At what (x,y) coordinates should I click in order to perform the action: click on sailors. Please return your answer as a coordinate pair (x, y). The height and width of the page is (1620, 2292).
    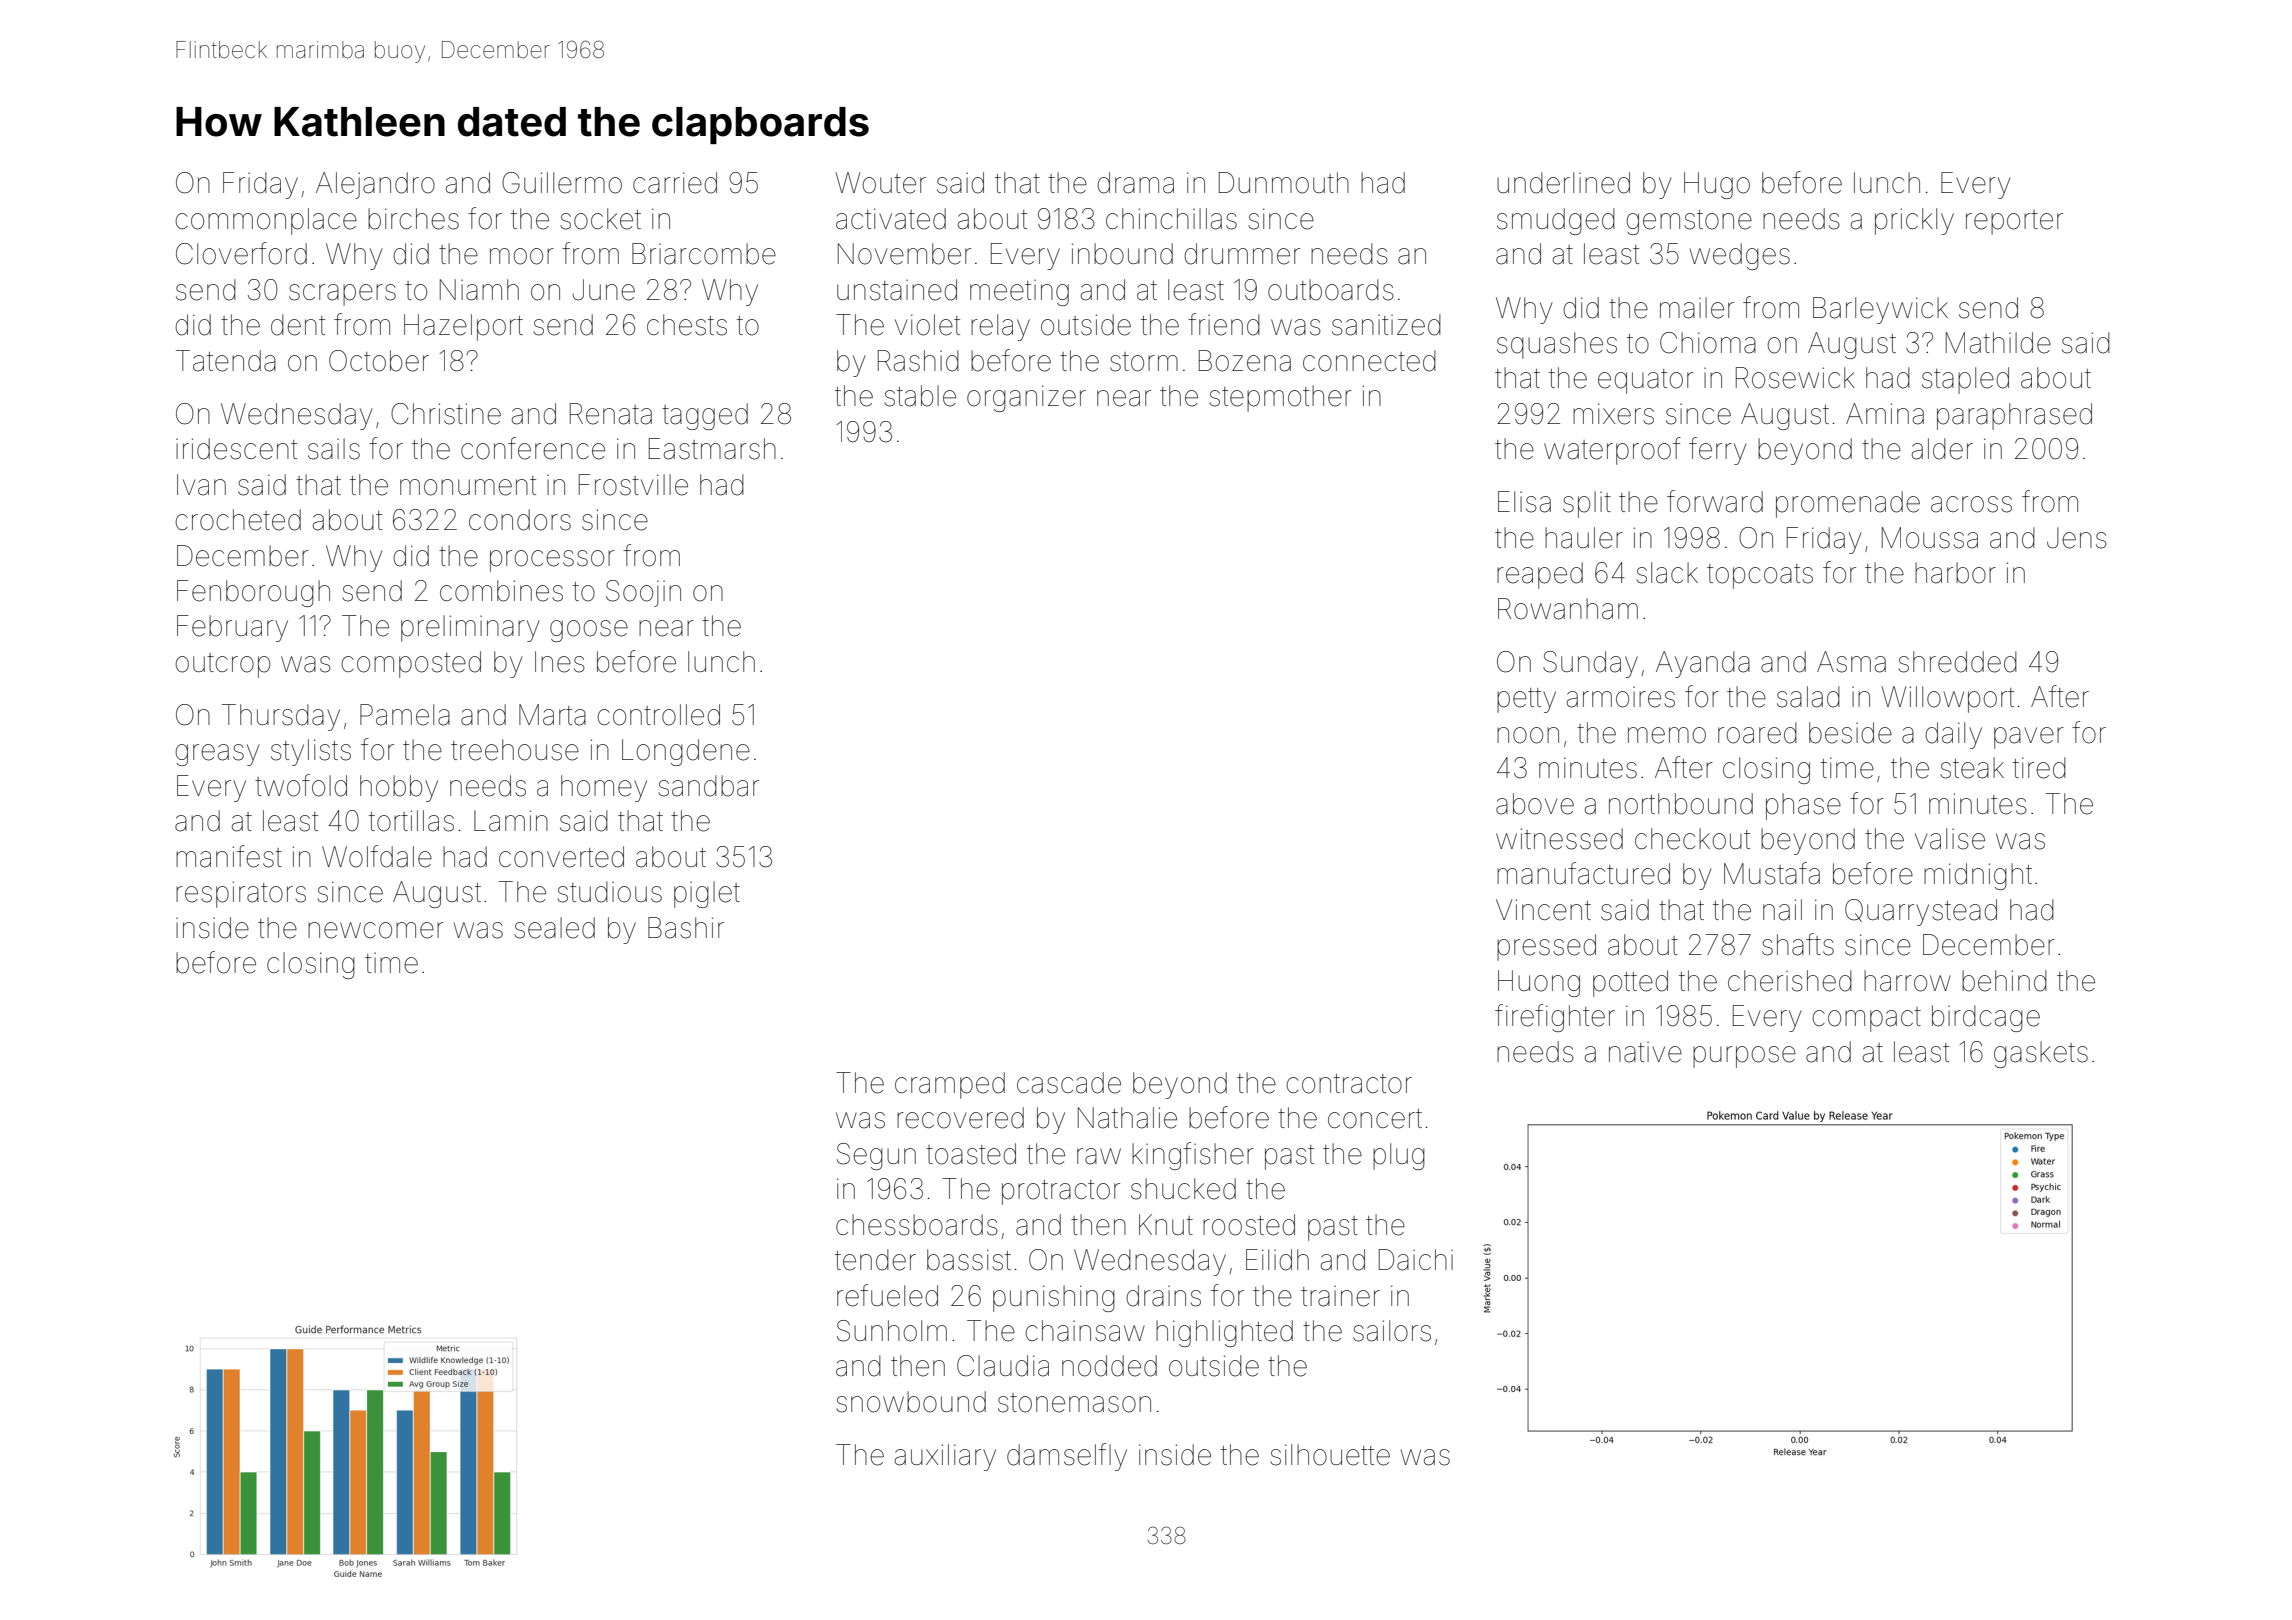
    Looking at the image, I should click on (1392, 1331).
